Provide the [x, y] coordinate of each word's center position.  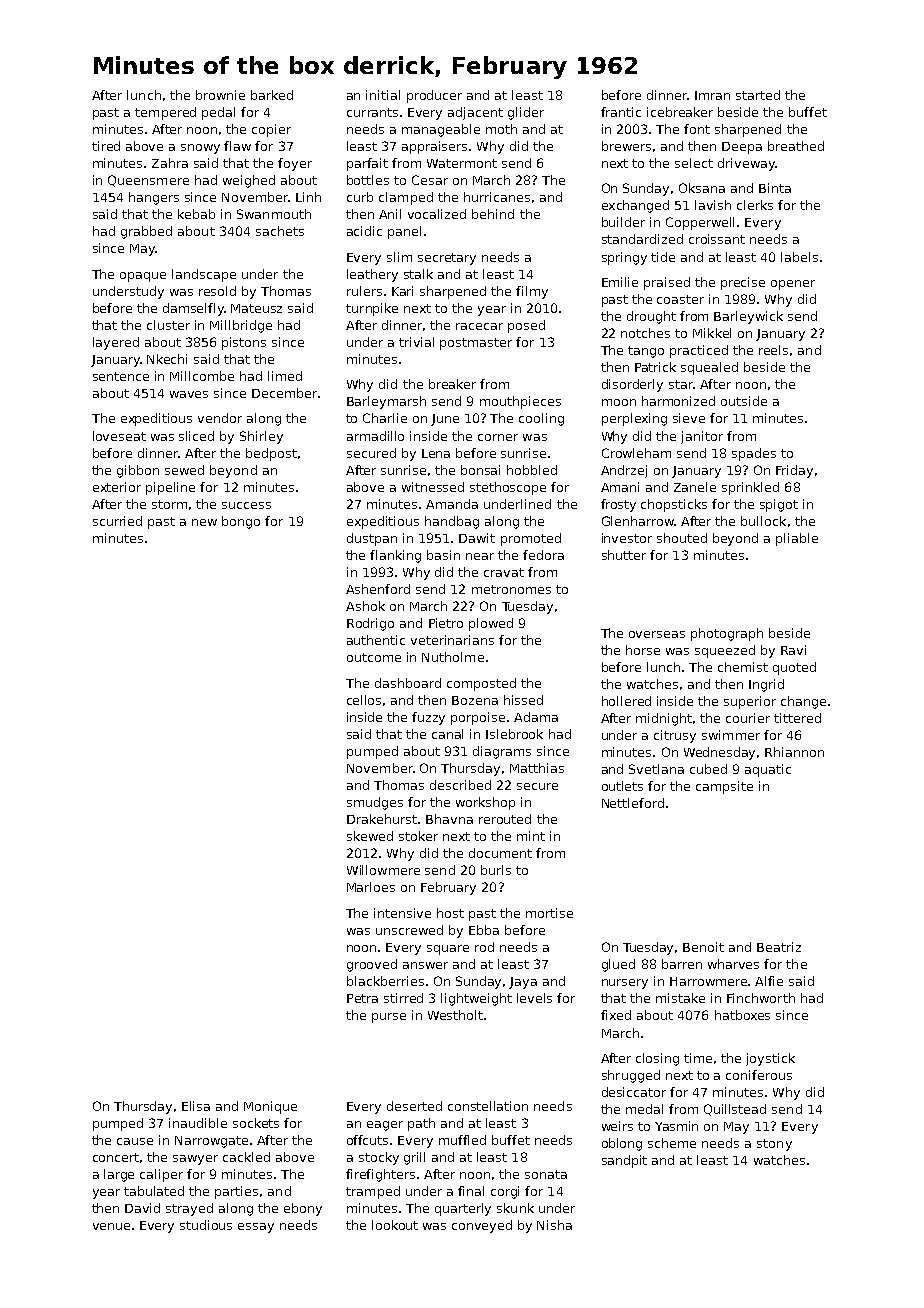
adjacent [475, 113]
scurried [117, 521]
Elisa [196, 1106]
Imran [712, 95]
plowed [491, 624]
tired [106, 146]
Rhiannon [794, 752]
